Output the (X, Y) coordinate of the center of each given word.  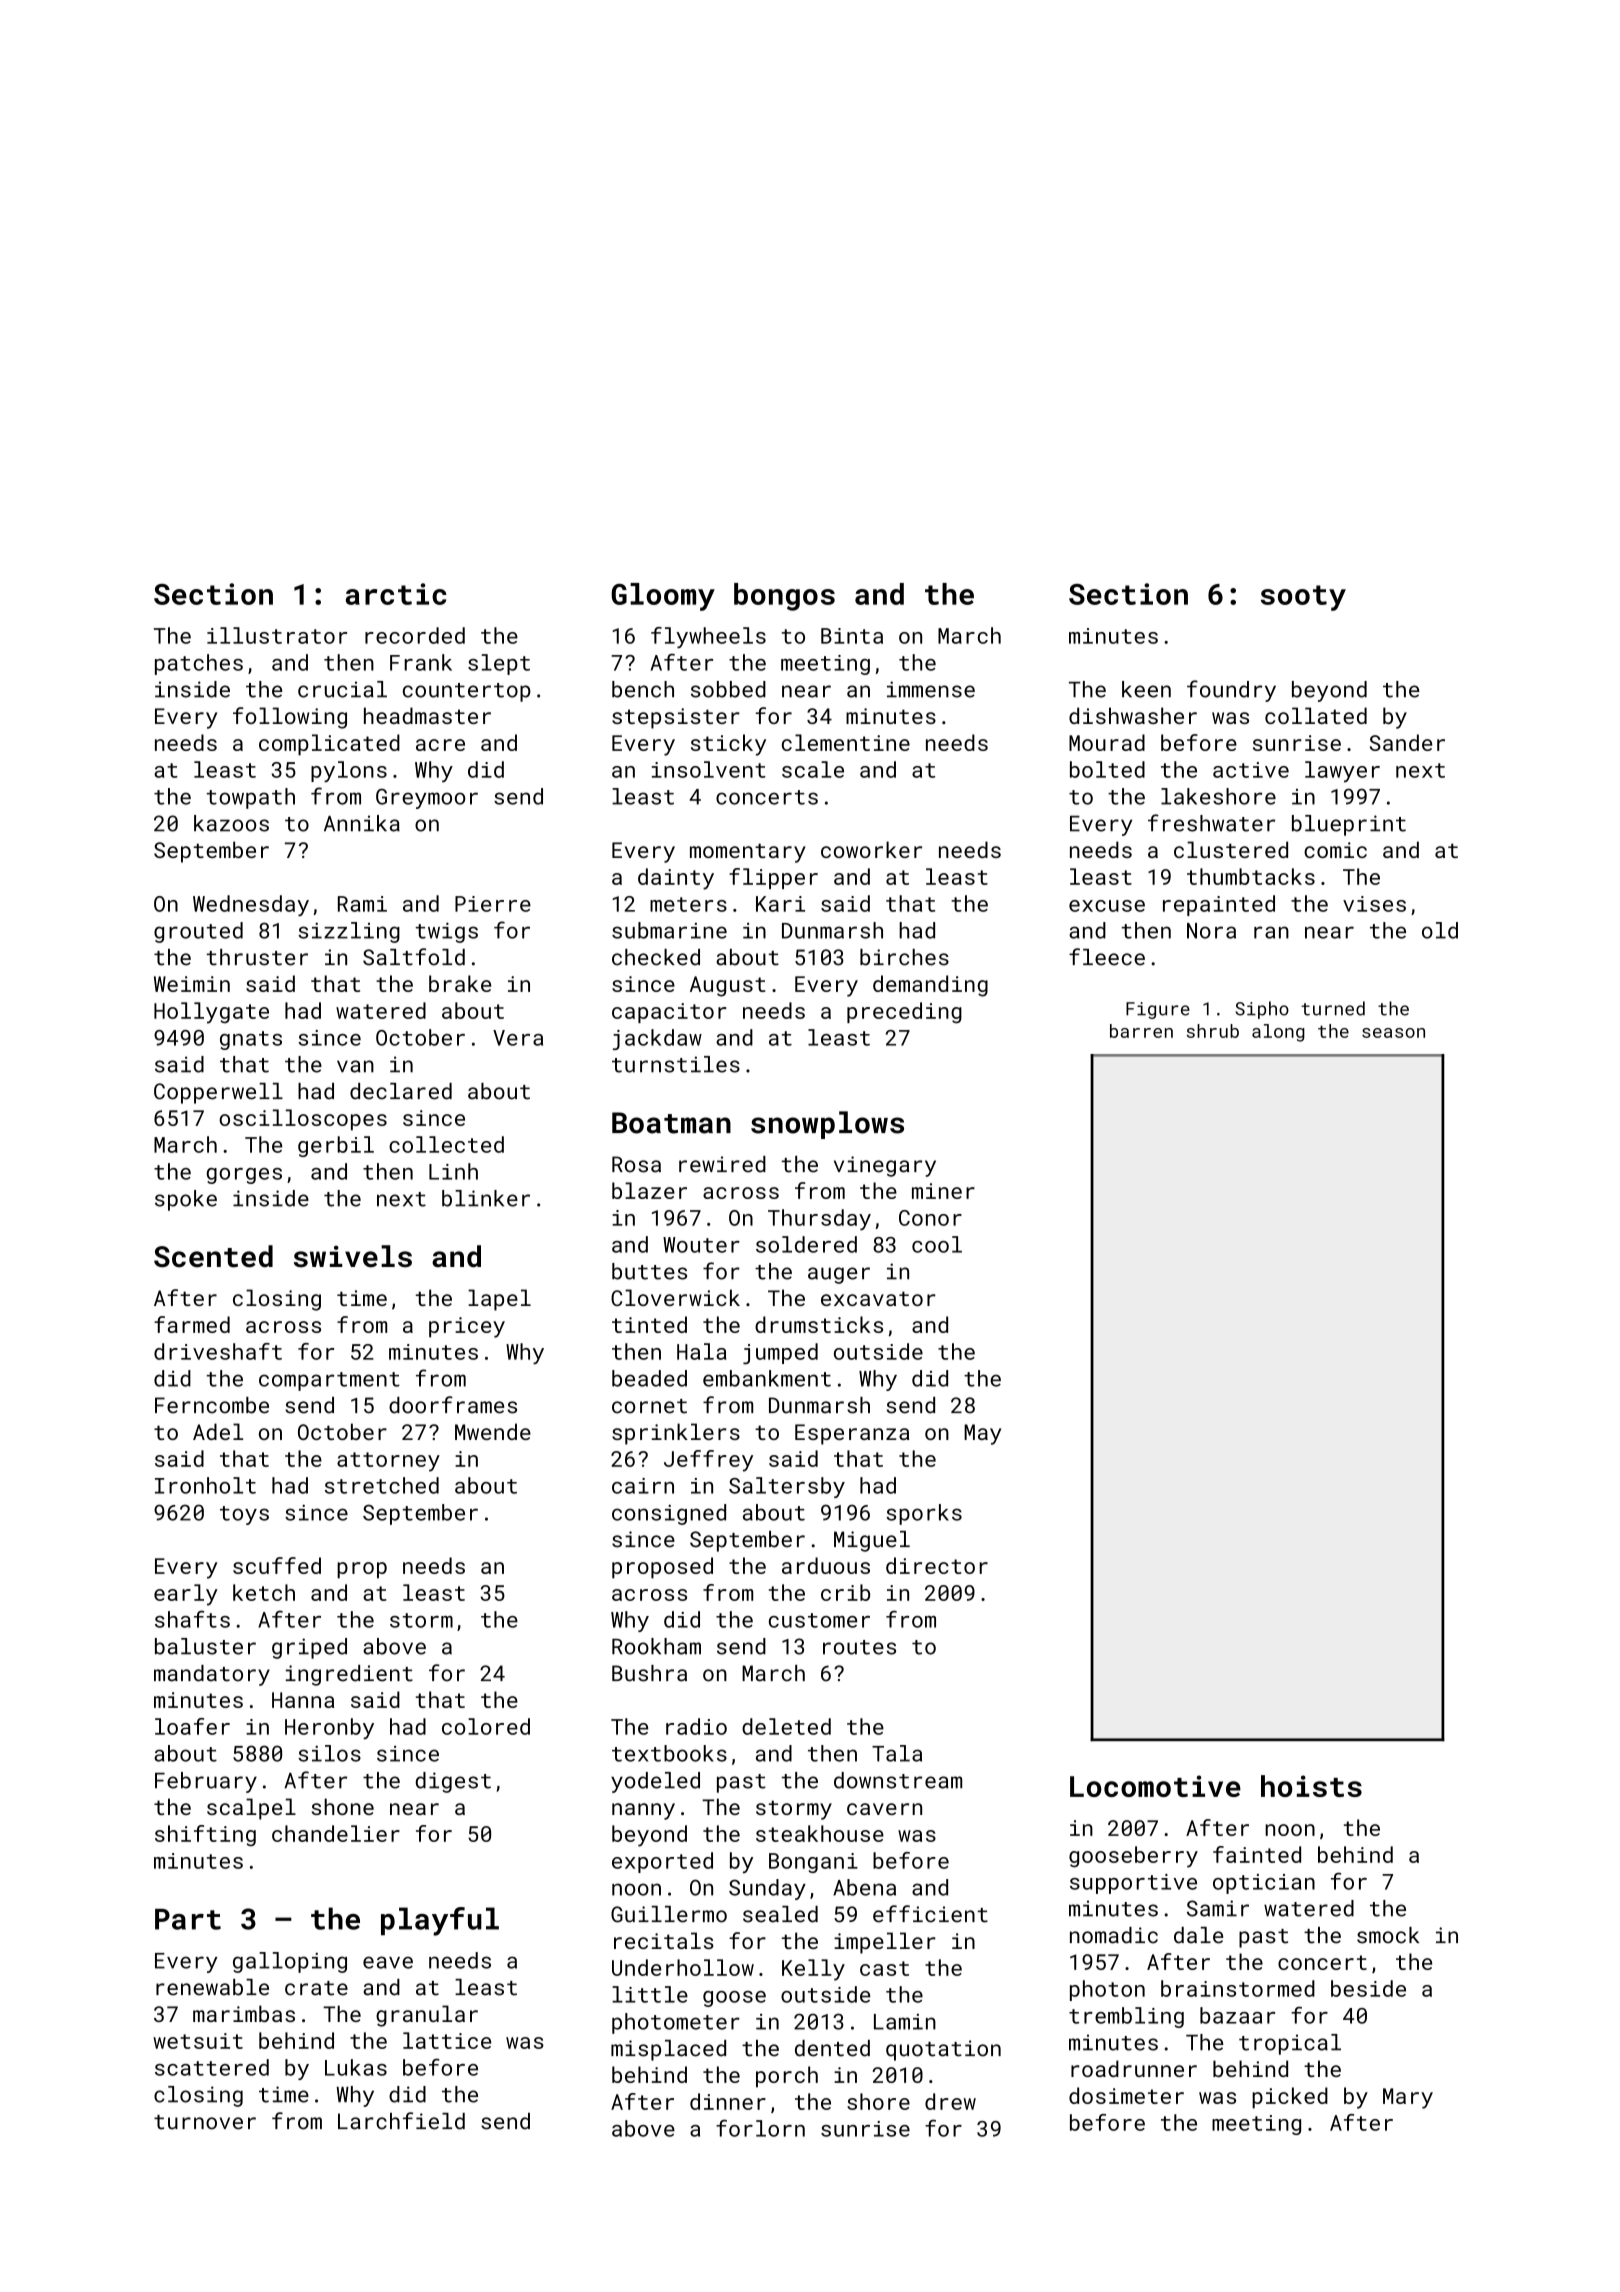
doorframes (453, 1405)
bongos (784, 597)
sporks (924, 1514)
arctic (396, 594)
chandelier (336, 1833)
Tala (897, 1753)
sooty (1303, 598)
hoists (1311, 1786)
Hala (702, 1351)
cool (937, 1244)
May (982, 1434)
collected (446, 1144)
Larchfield (401, 2121)
